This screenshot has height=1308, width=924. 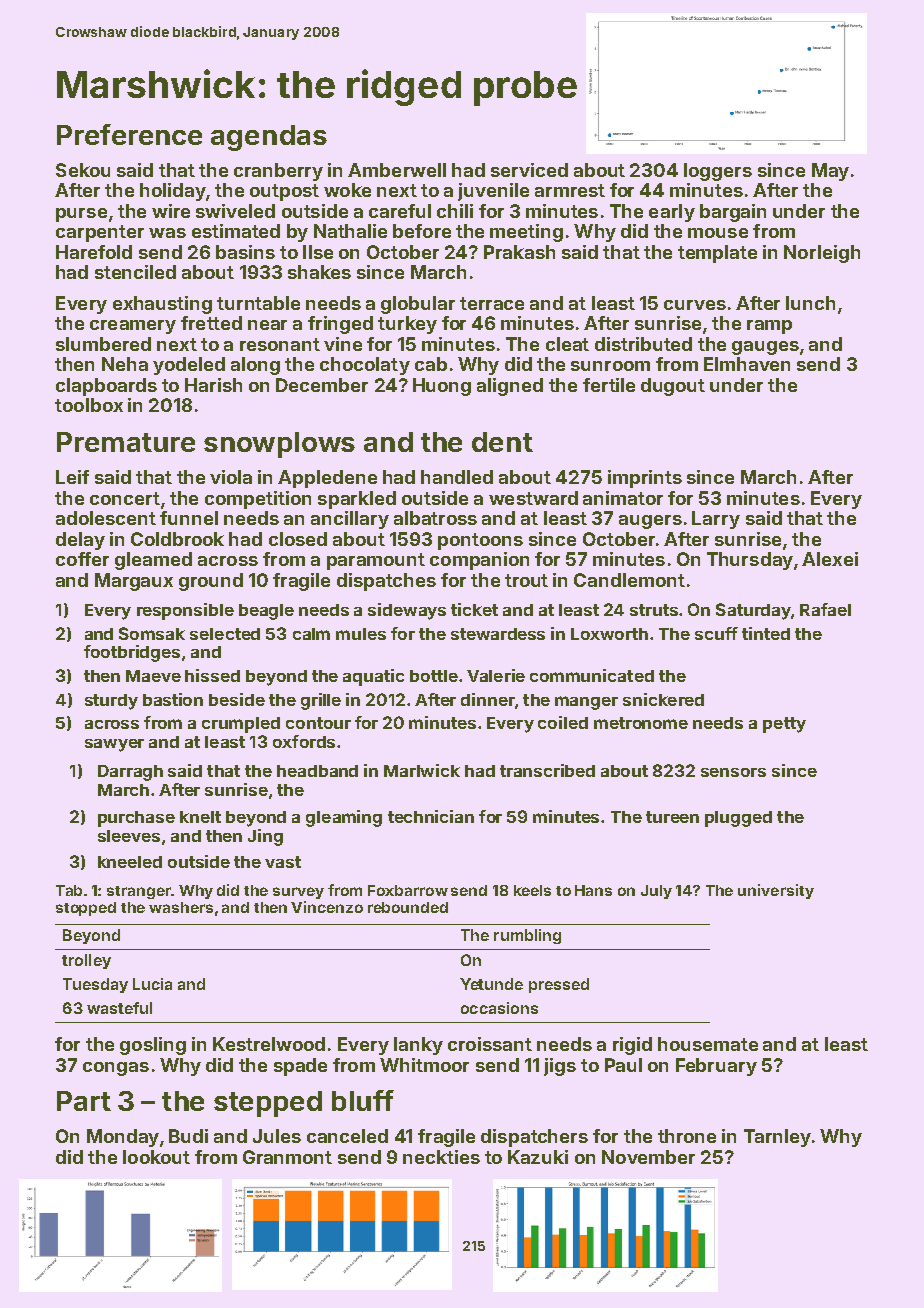 What do you see at coordinates (532, 890) in the screenshot?
I see `keels` at bounding box center [532, 890].
